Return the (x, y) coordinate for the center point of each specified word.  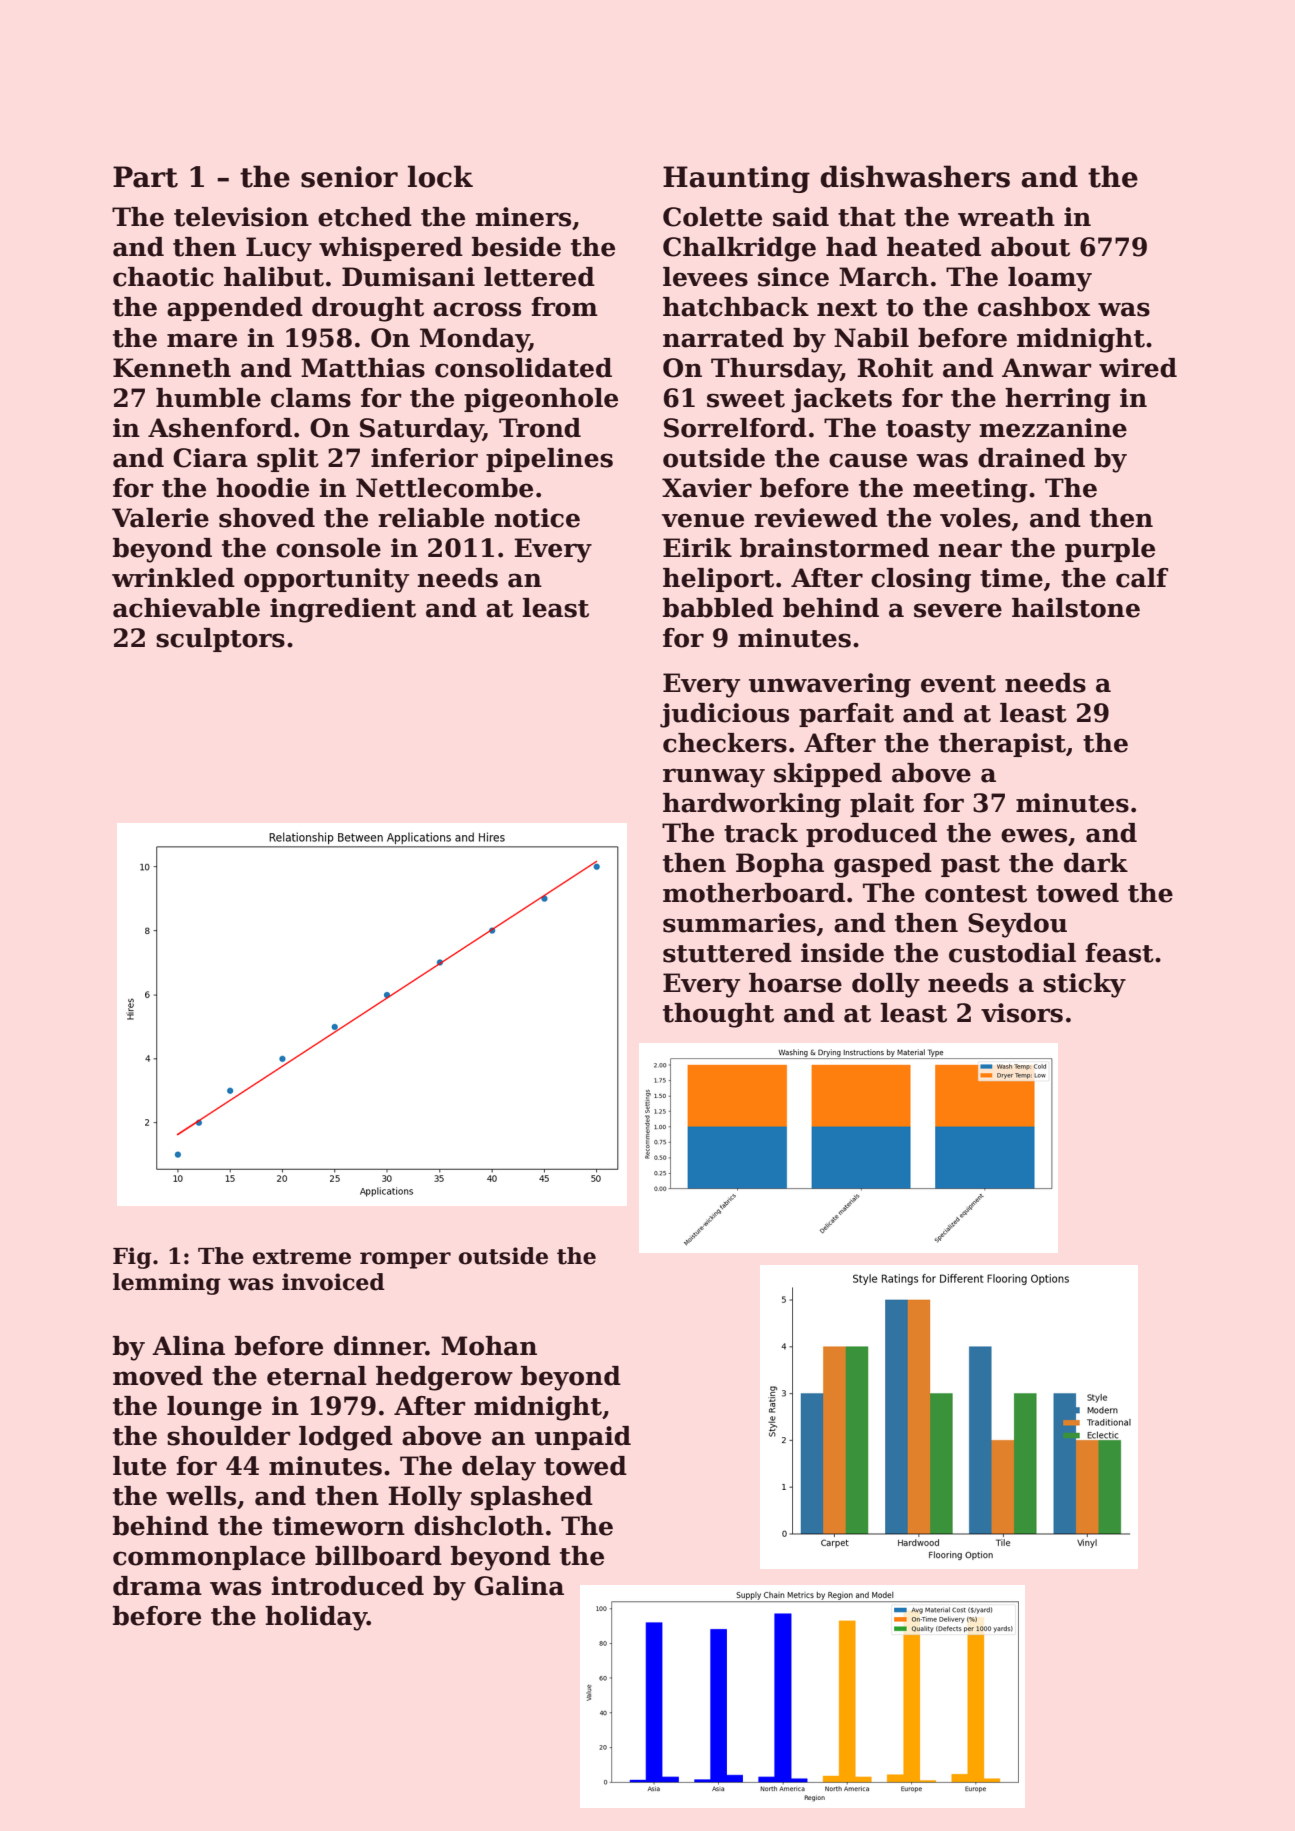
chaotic (163, 277)
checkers (725, 743)
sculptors (220, 640)
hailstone (1076, 608)
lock (440, 176)
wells (201, 1496)
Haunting (736, 179)
